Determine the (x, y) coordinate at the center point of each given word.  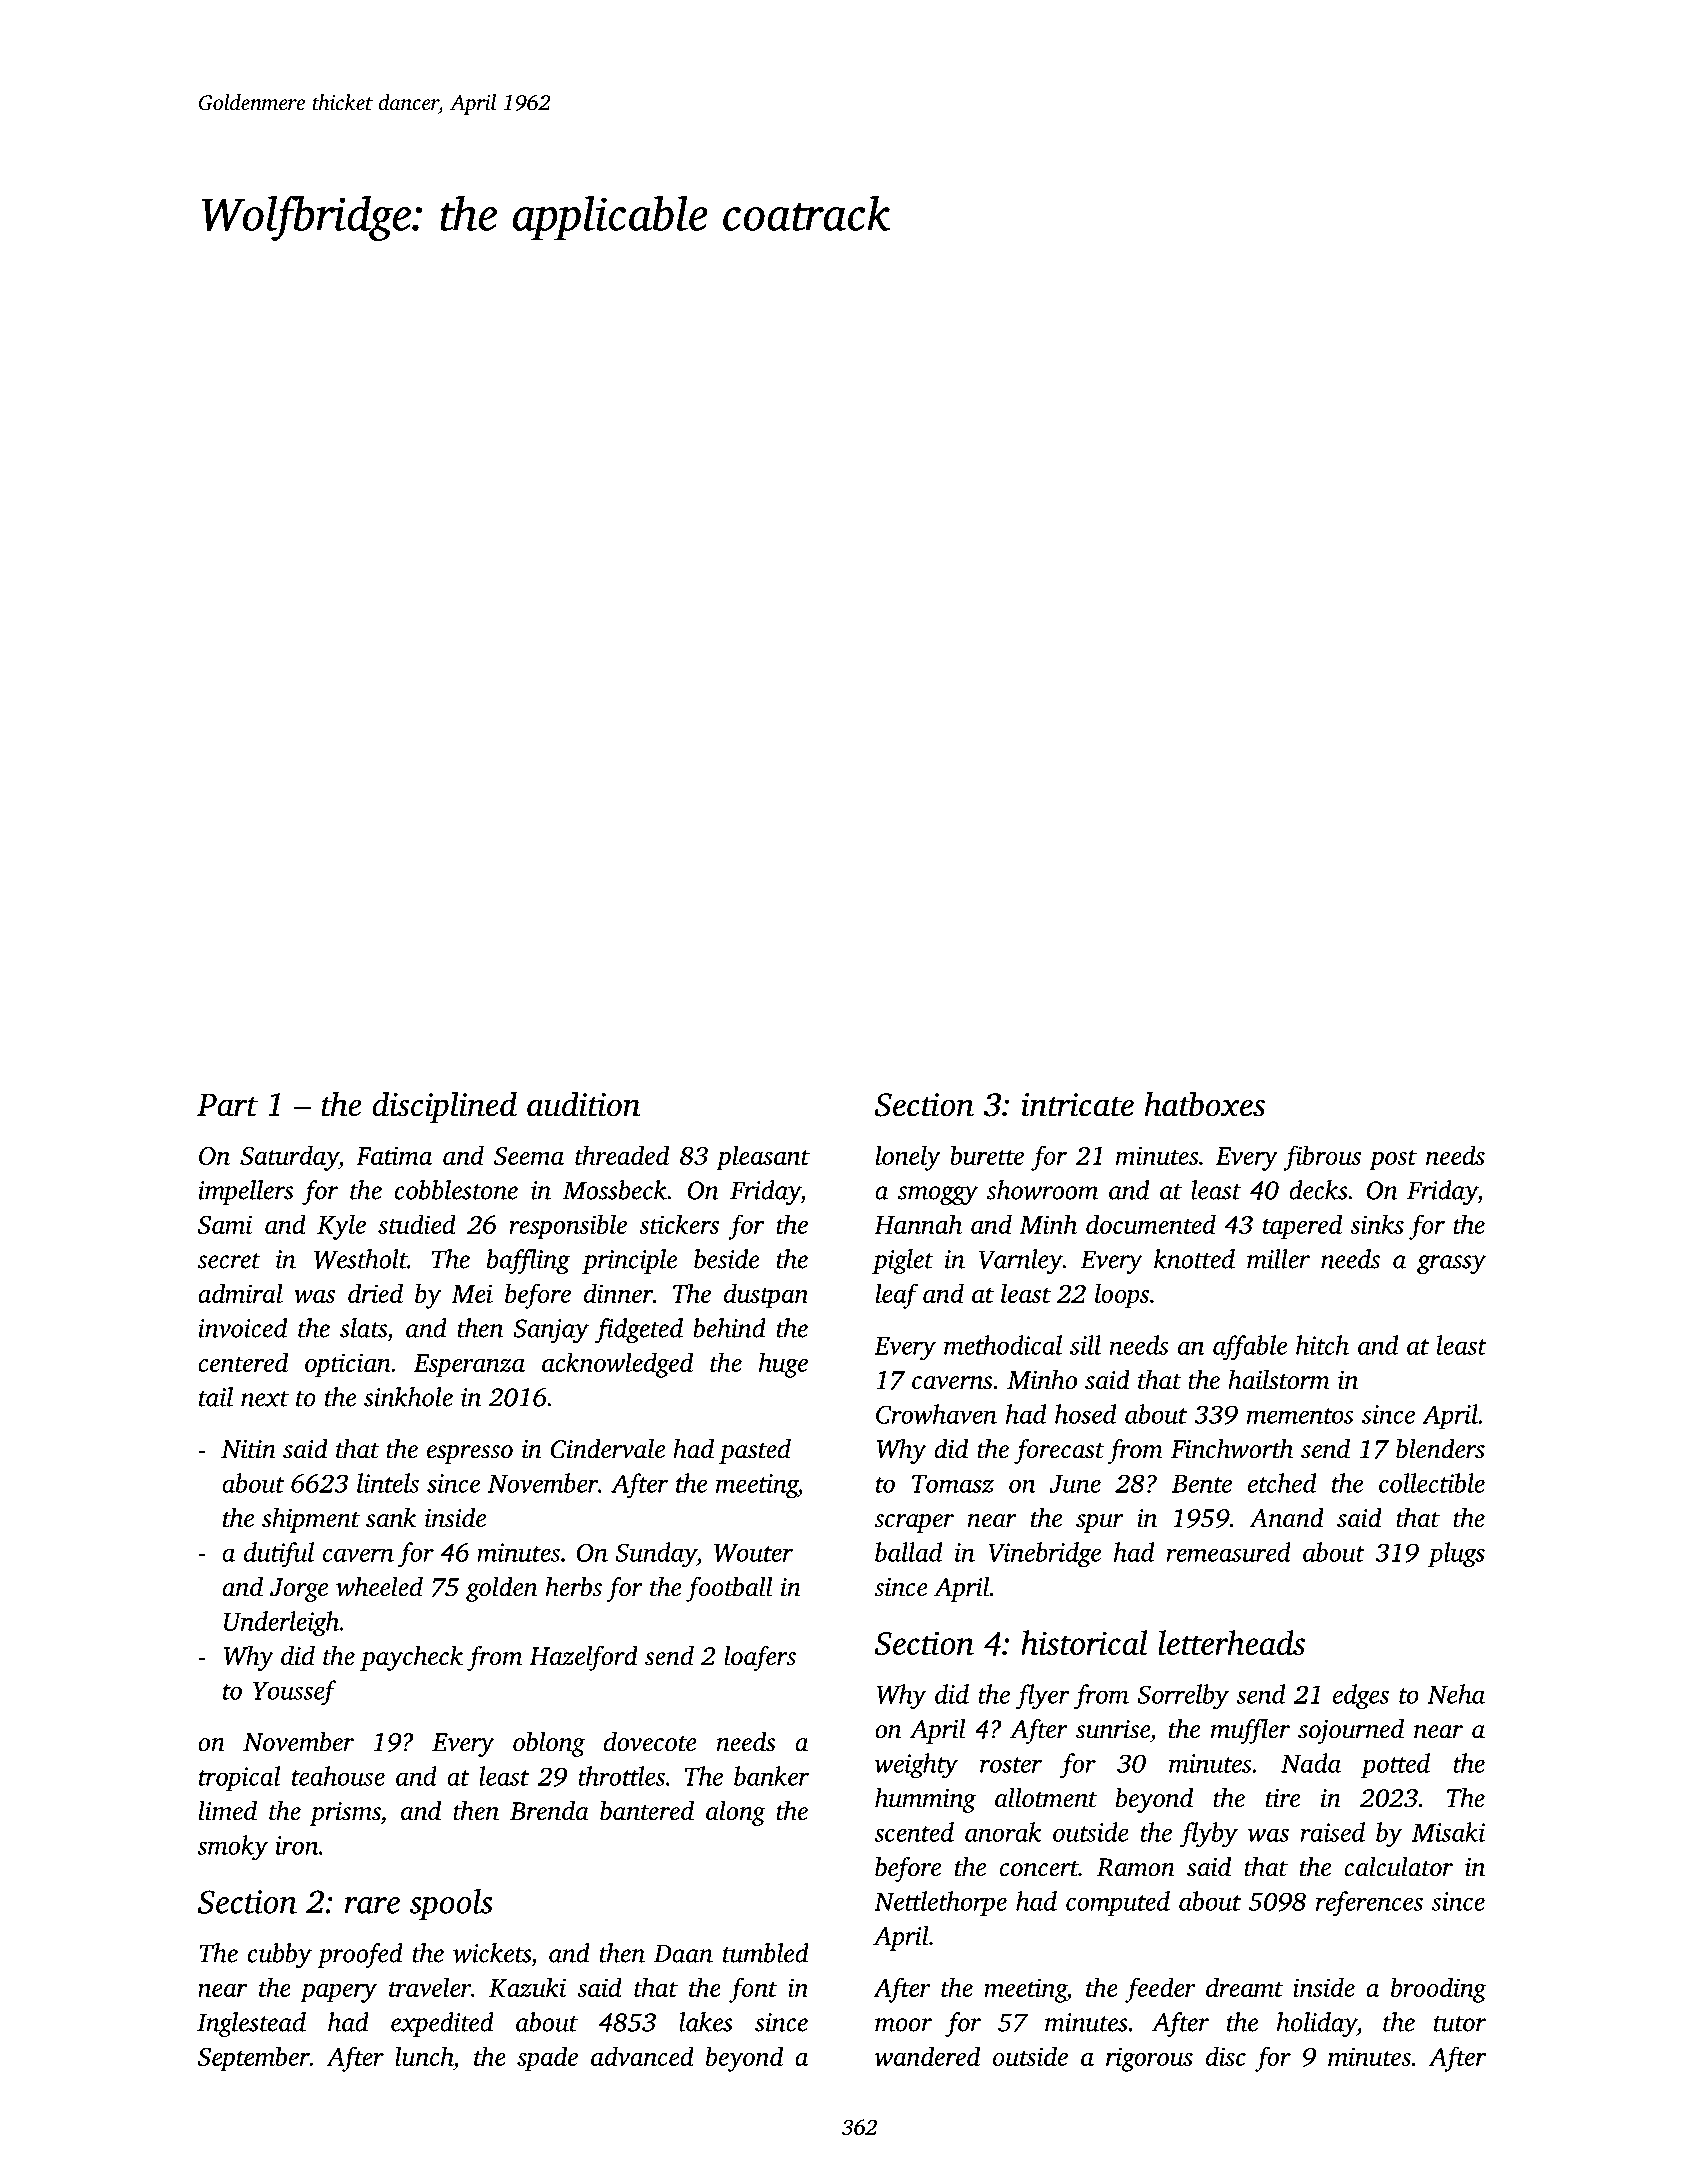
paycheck (411, 1658)
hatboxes (1204, 1104)
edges (1361, 1697)
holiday (1317, 2024)
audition (583, 1104)
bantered (647, 1810)
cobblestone (456, 1190)
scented (914, 1832)
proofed (360, 1955)
